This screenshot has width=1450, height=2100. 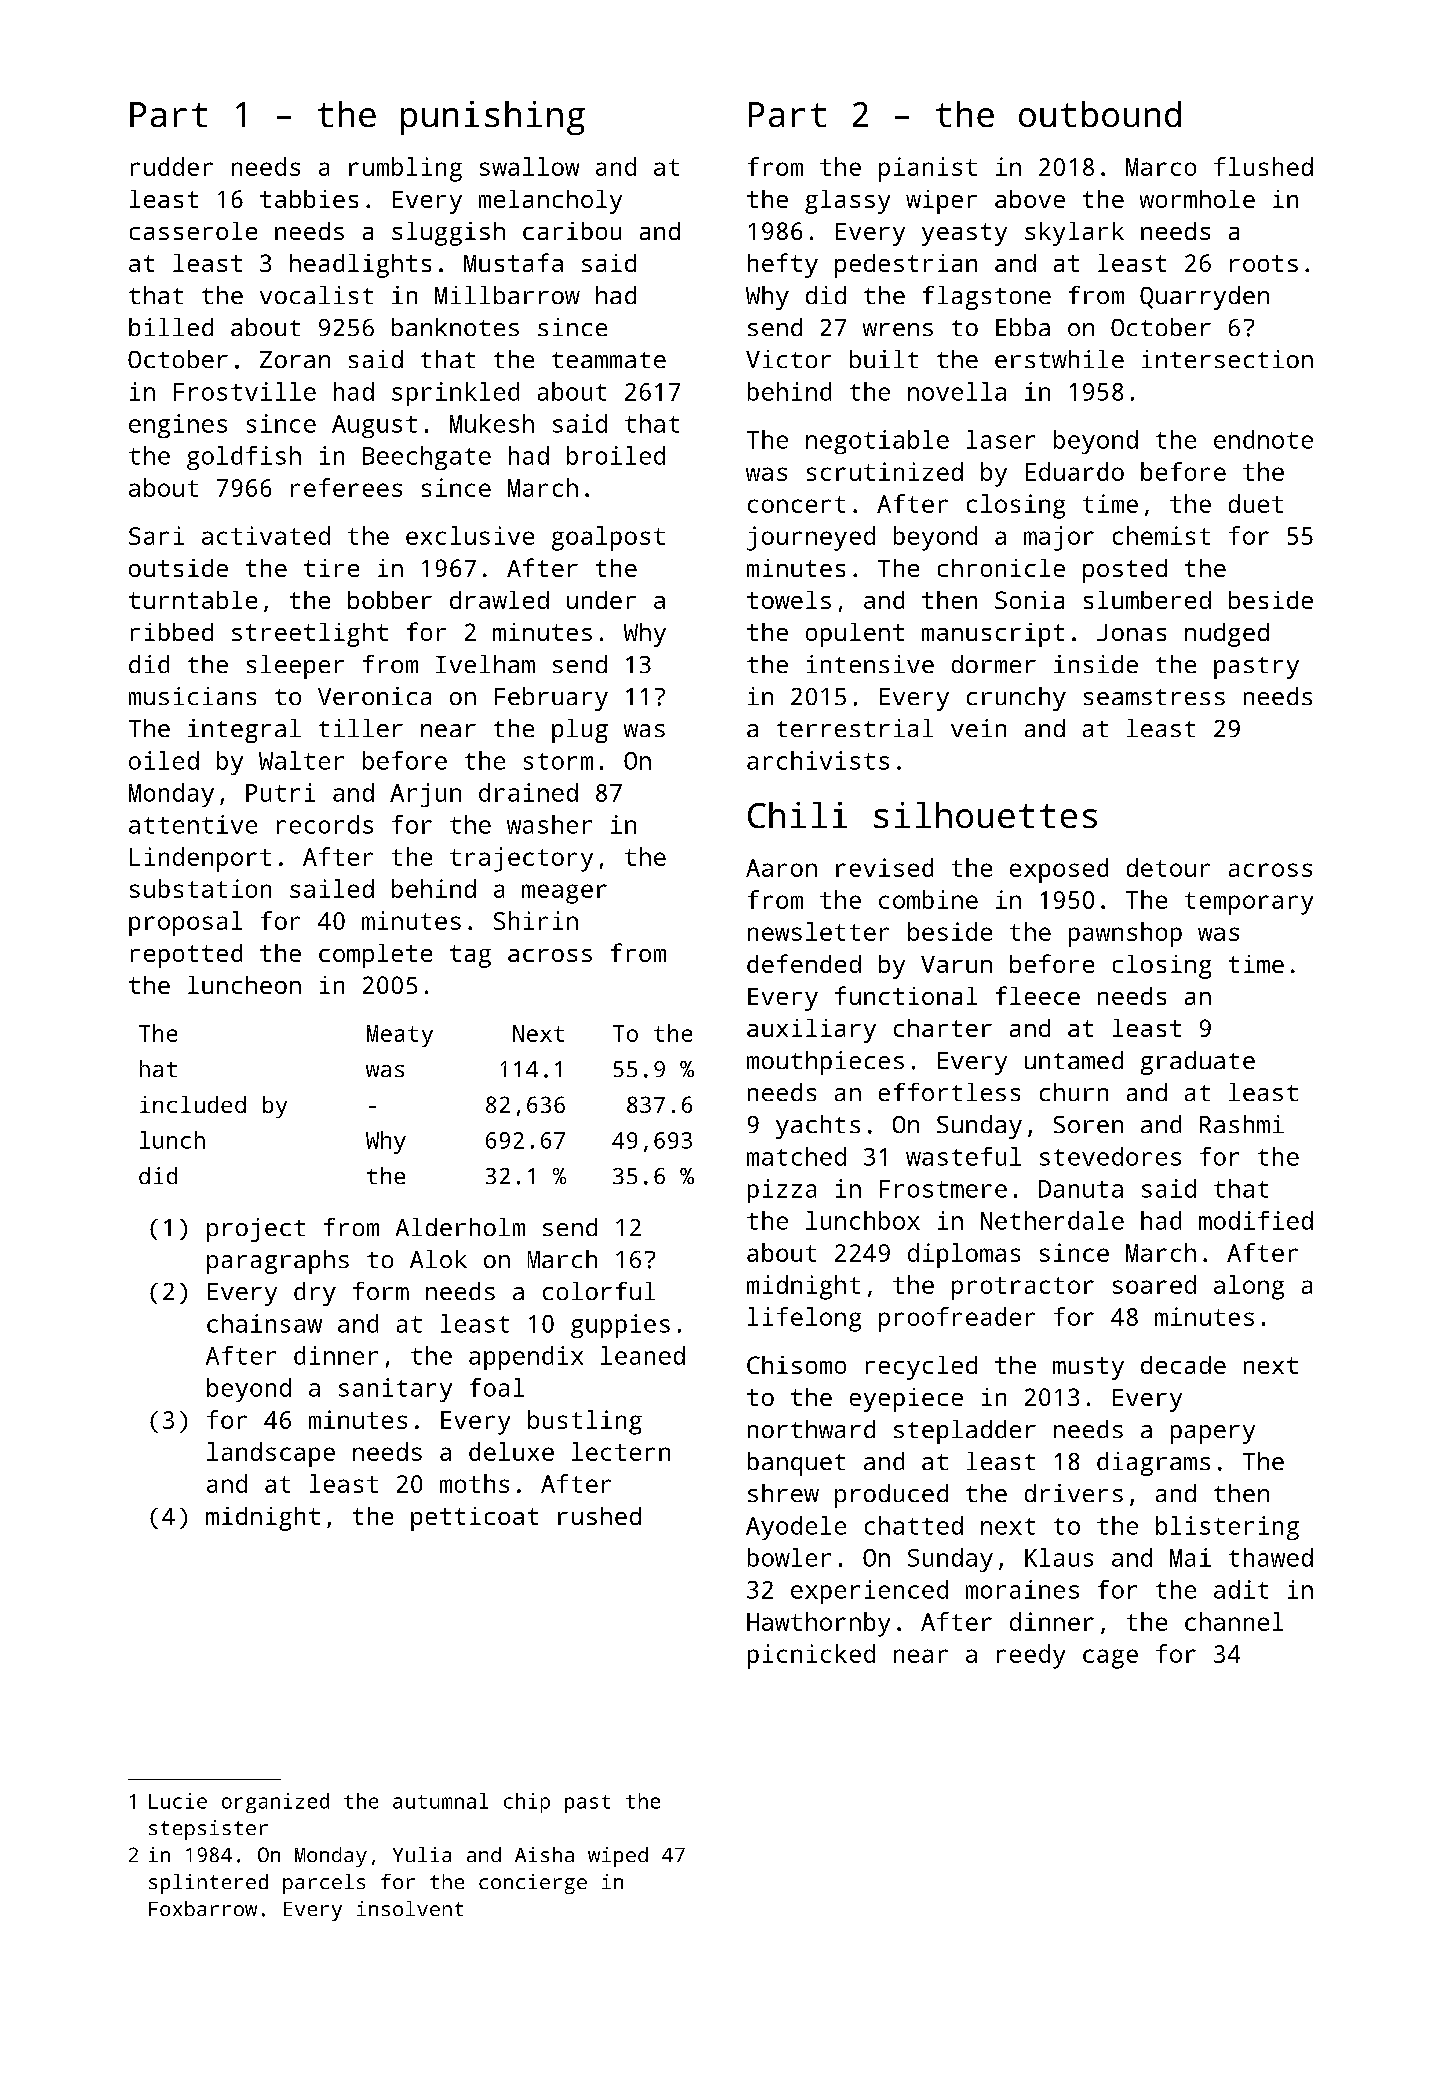 What do you see at coordinates (608, 538) in the screenshot?
I see `goalpost` at bounding box center [608, 538].
